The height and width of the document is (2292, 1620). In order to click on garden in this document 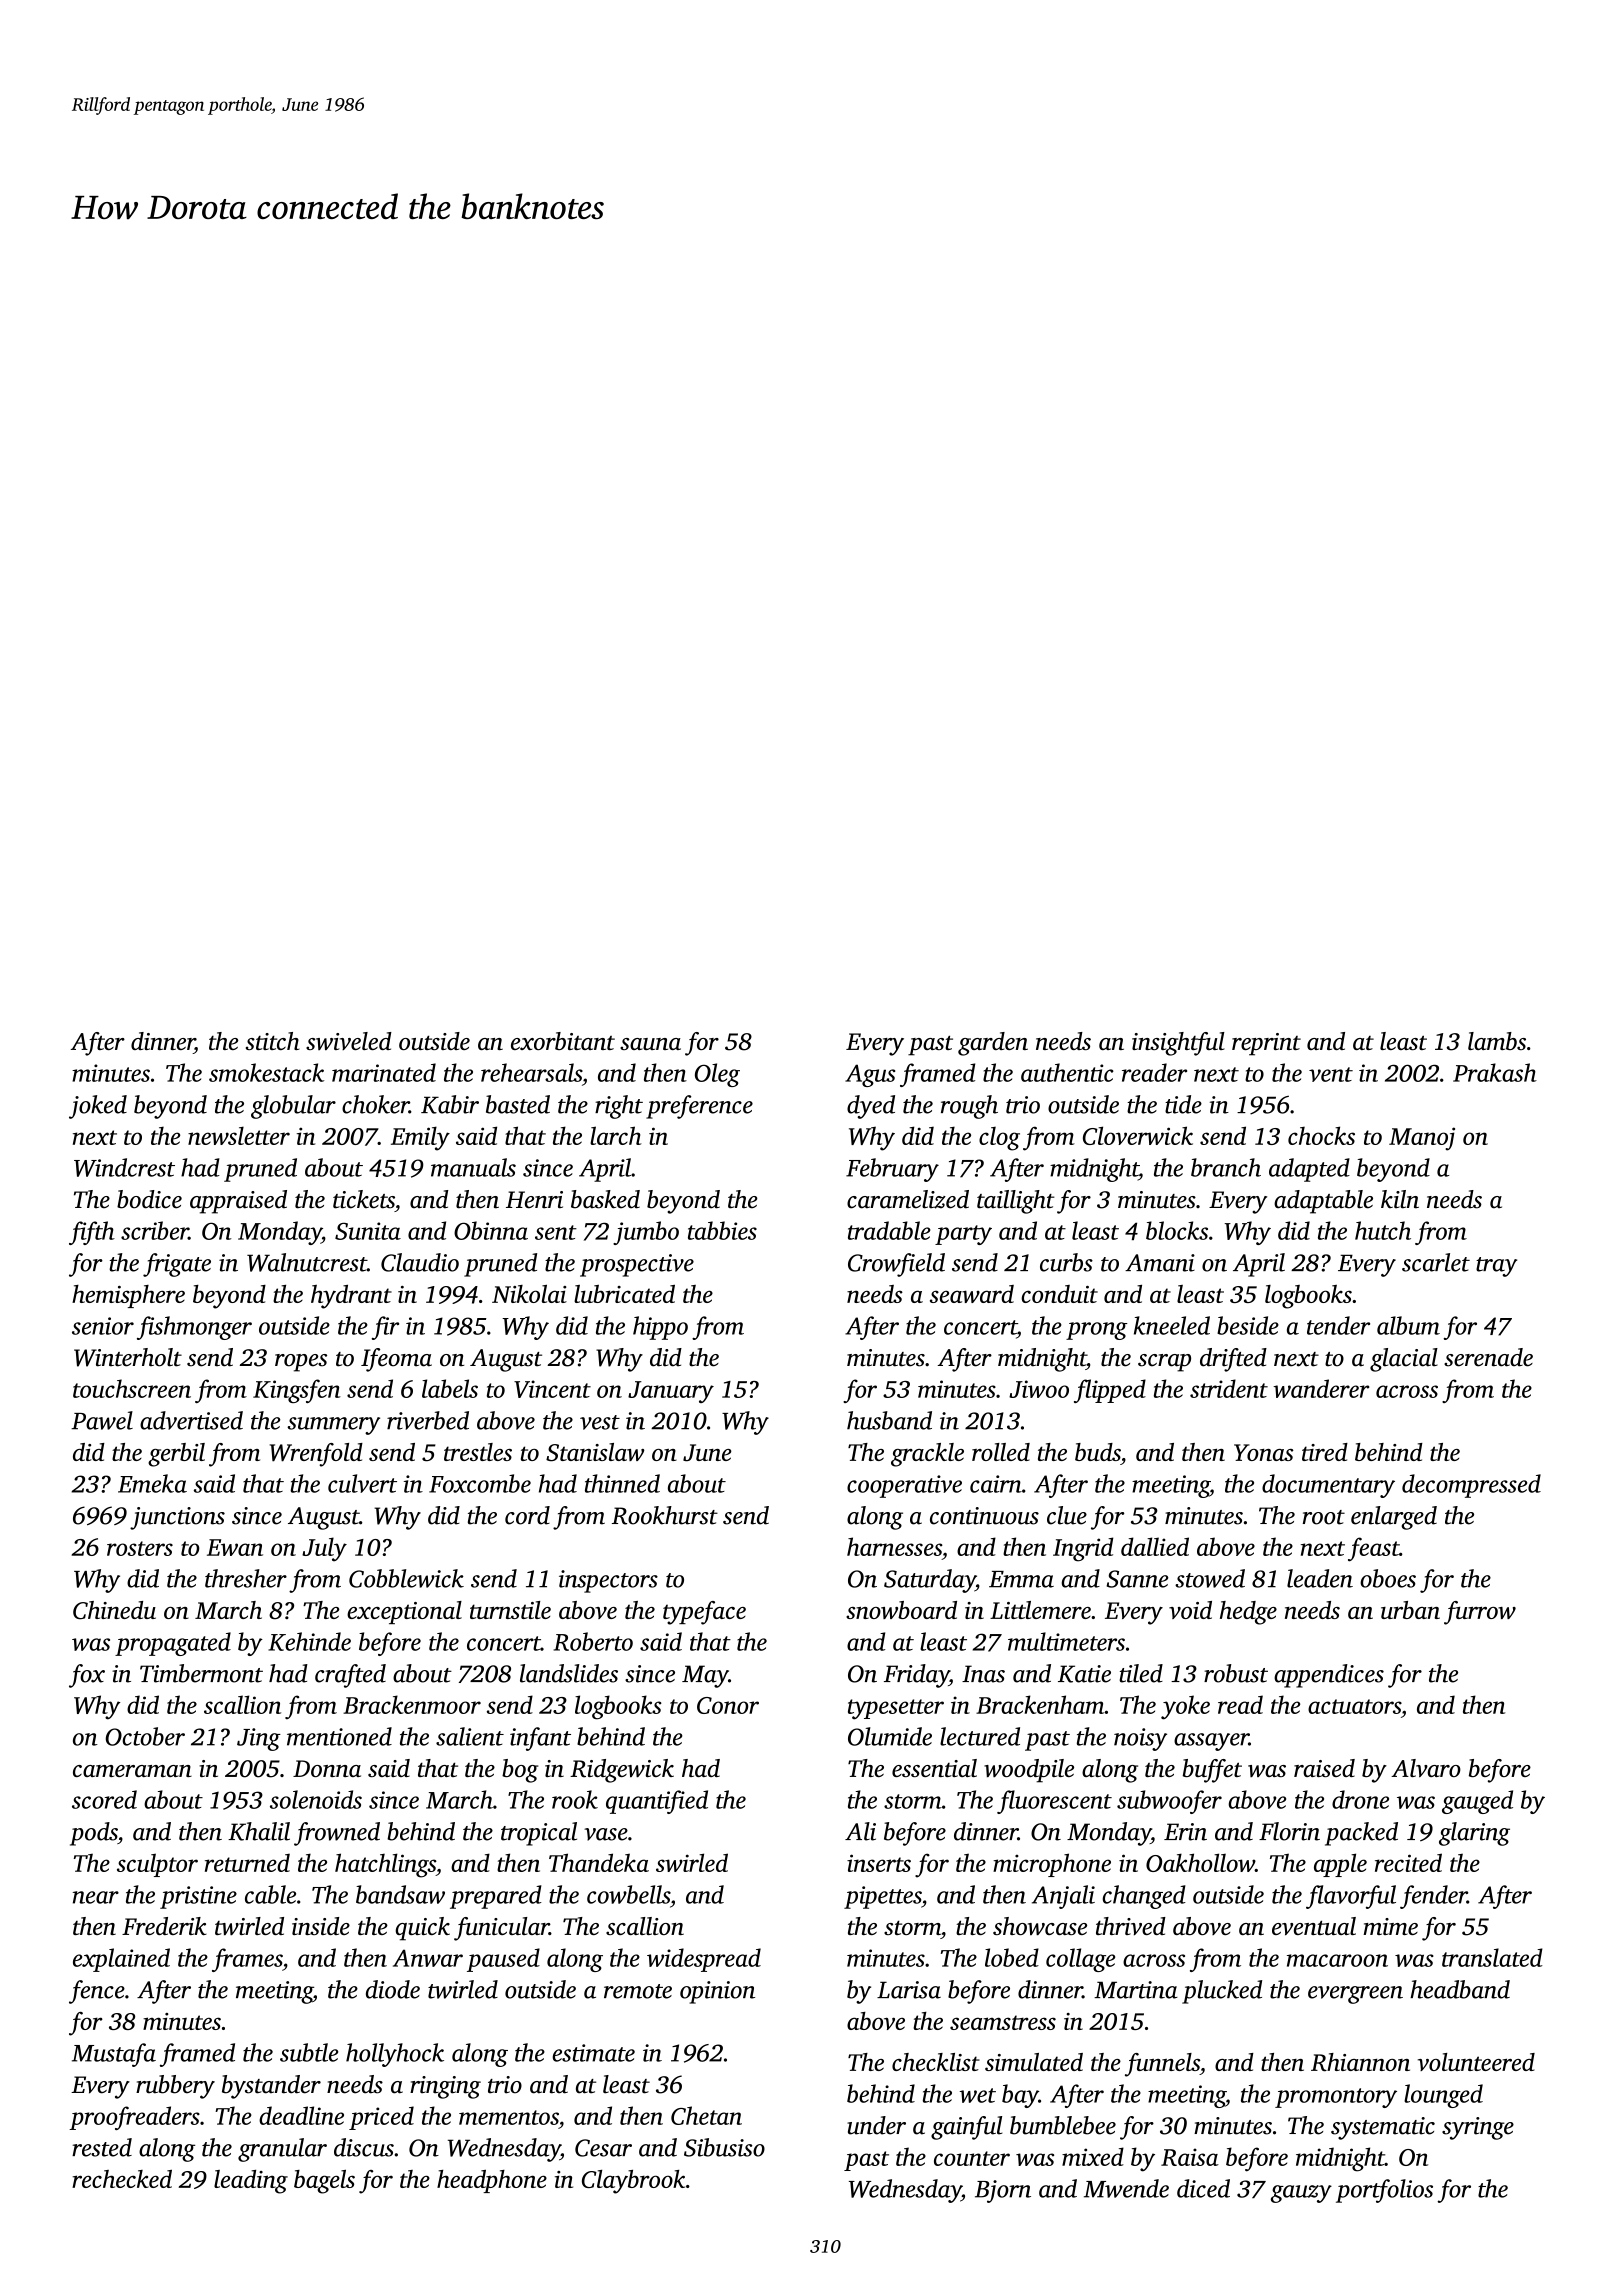, I will do `click(993, 1044)`.
